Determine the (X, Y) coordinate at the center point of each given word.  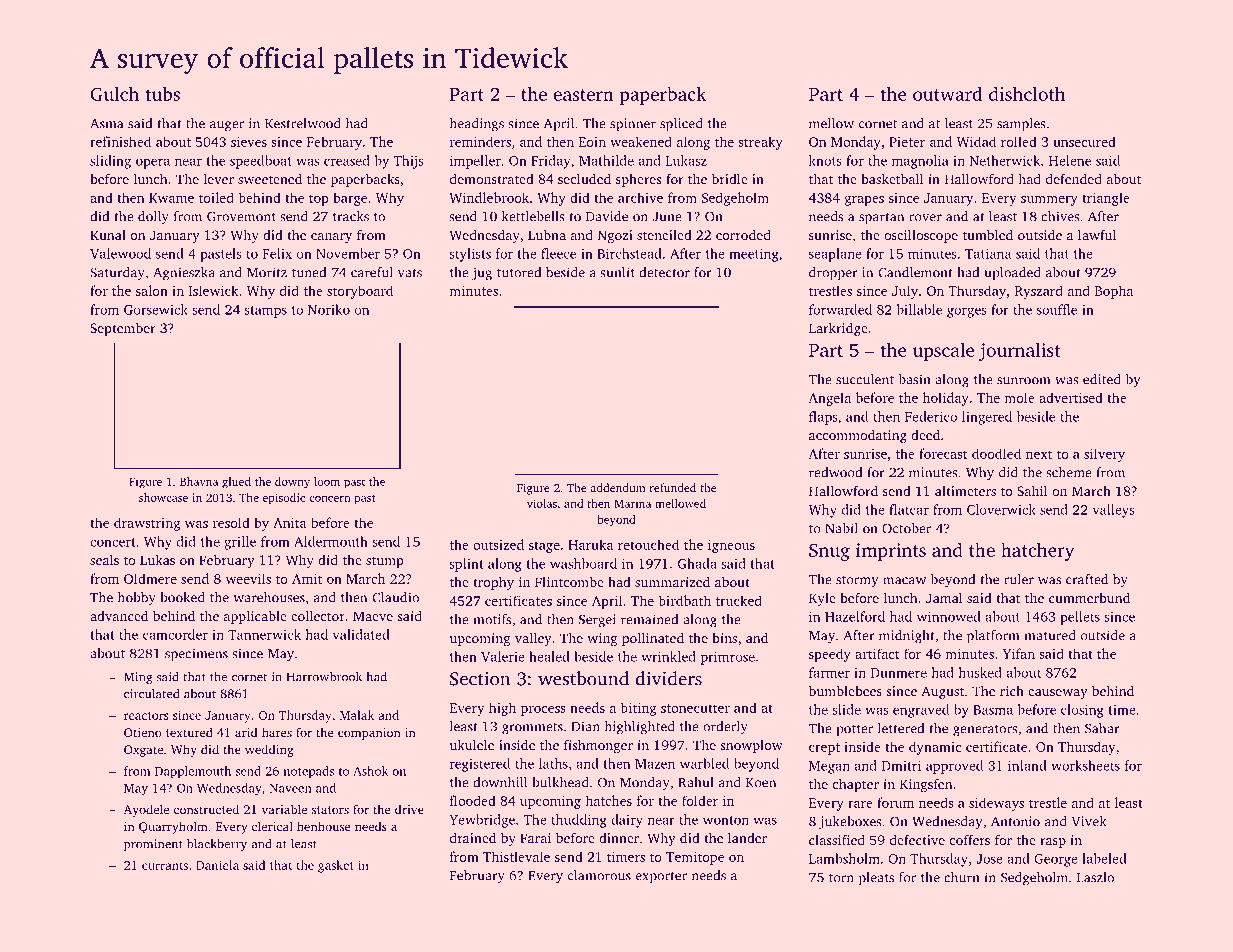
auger (227, 126)
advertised (1071, 397)
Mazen (655, 764)
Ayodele (146, 810)
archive (640, 197)
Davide (607, 216)
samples (1021, 125)
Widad (976, 141)
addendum (618, 487)
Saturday (117, 274)
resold (231, 522)
